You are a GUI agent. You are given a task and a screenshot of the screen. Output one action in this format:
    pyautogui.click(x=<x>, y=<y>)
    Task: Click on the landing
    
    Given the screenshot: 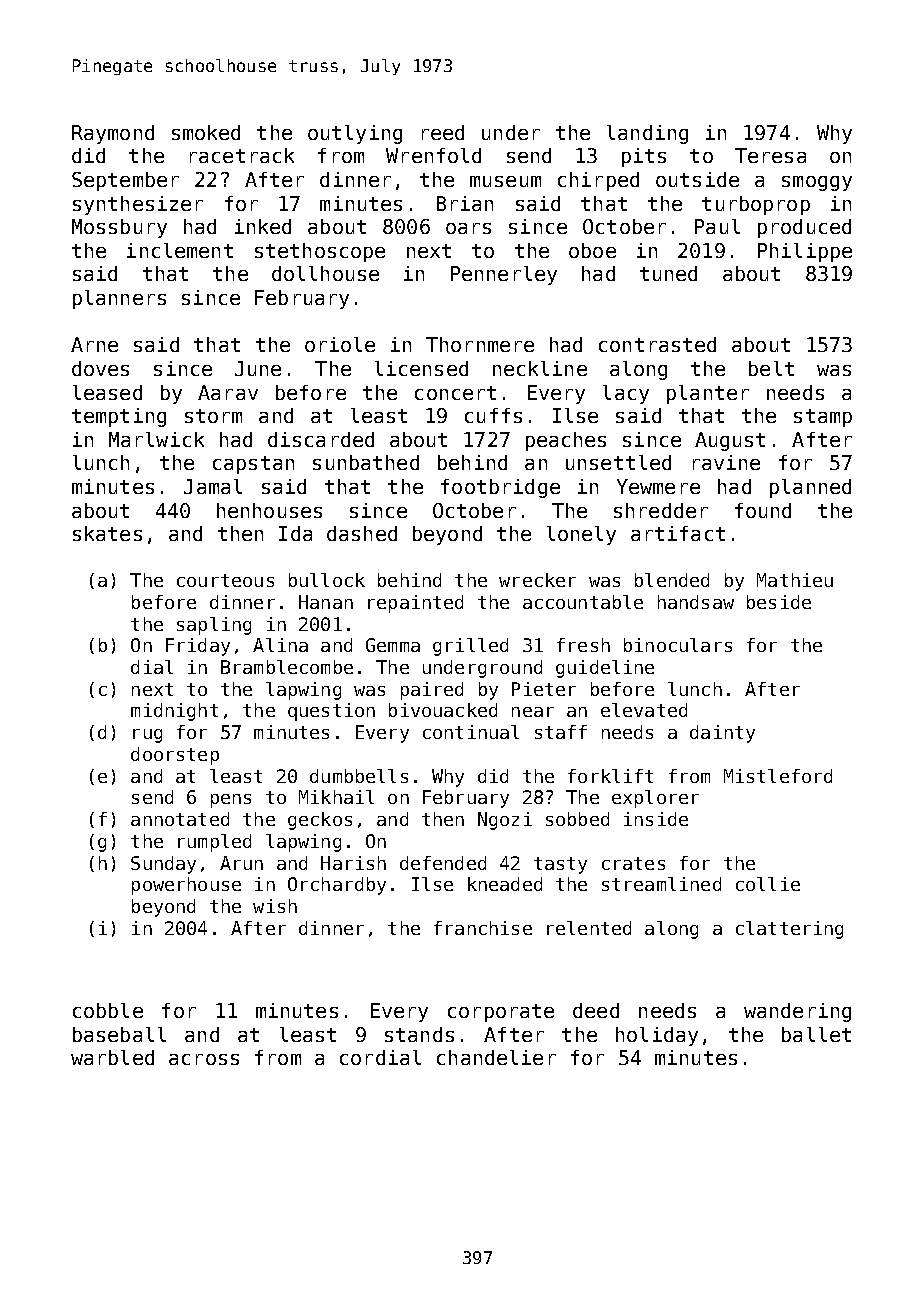 What is the action you would take?
    pyautogui.click(x=647, y=134)
